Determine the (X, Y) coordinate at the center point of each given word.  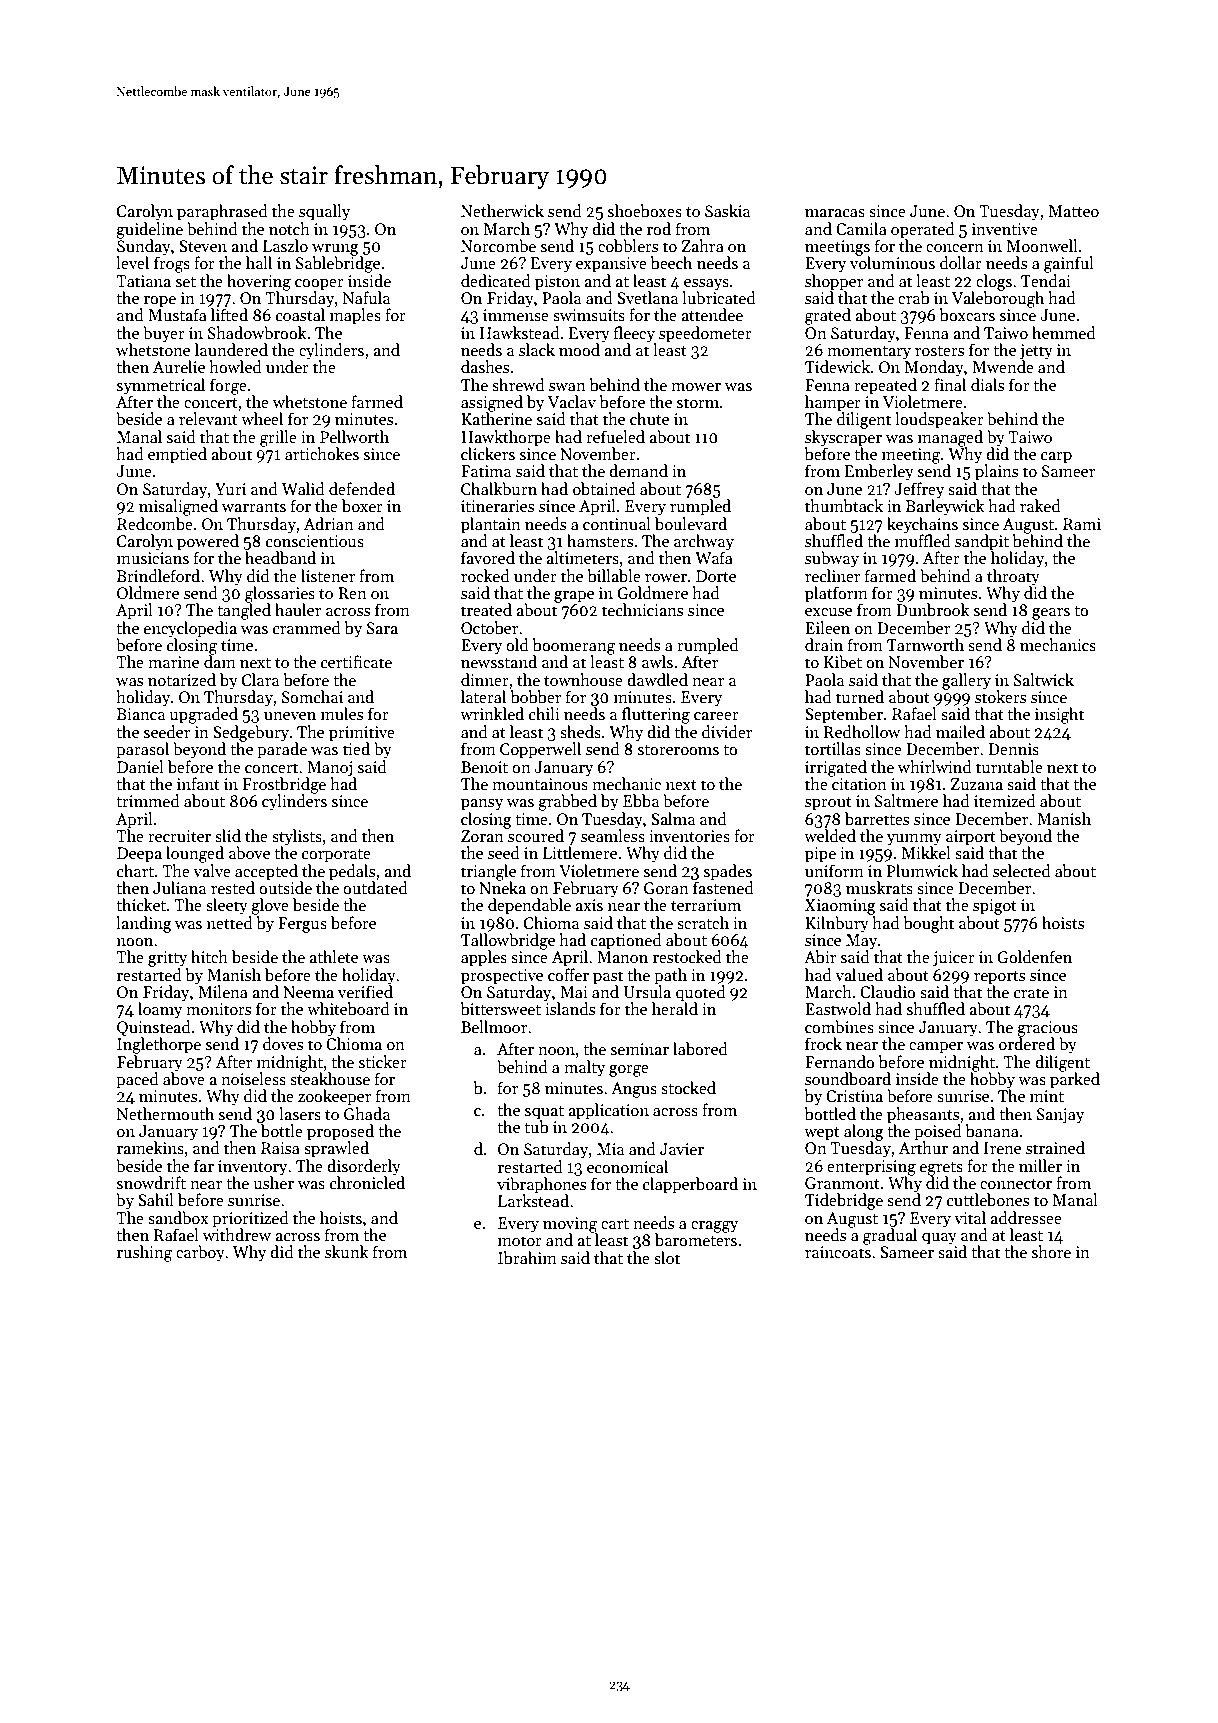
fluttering (656, 715)
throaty (1013, 577)
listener (328, 575)
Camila (861, 228)
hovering (259, 282)
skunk (347, 1251)
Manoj (329, 769)
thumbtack (844, 506)
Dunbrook (933, 609)
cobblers (628, 245)
